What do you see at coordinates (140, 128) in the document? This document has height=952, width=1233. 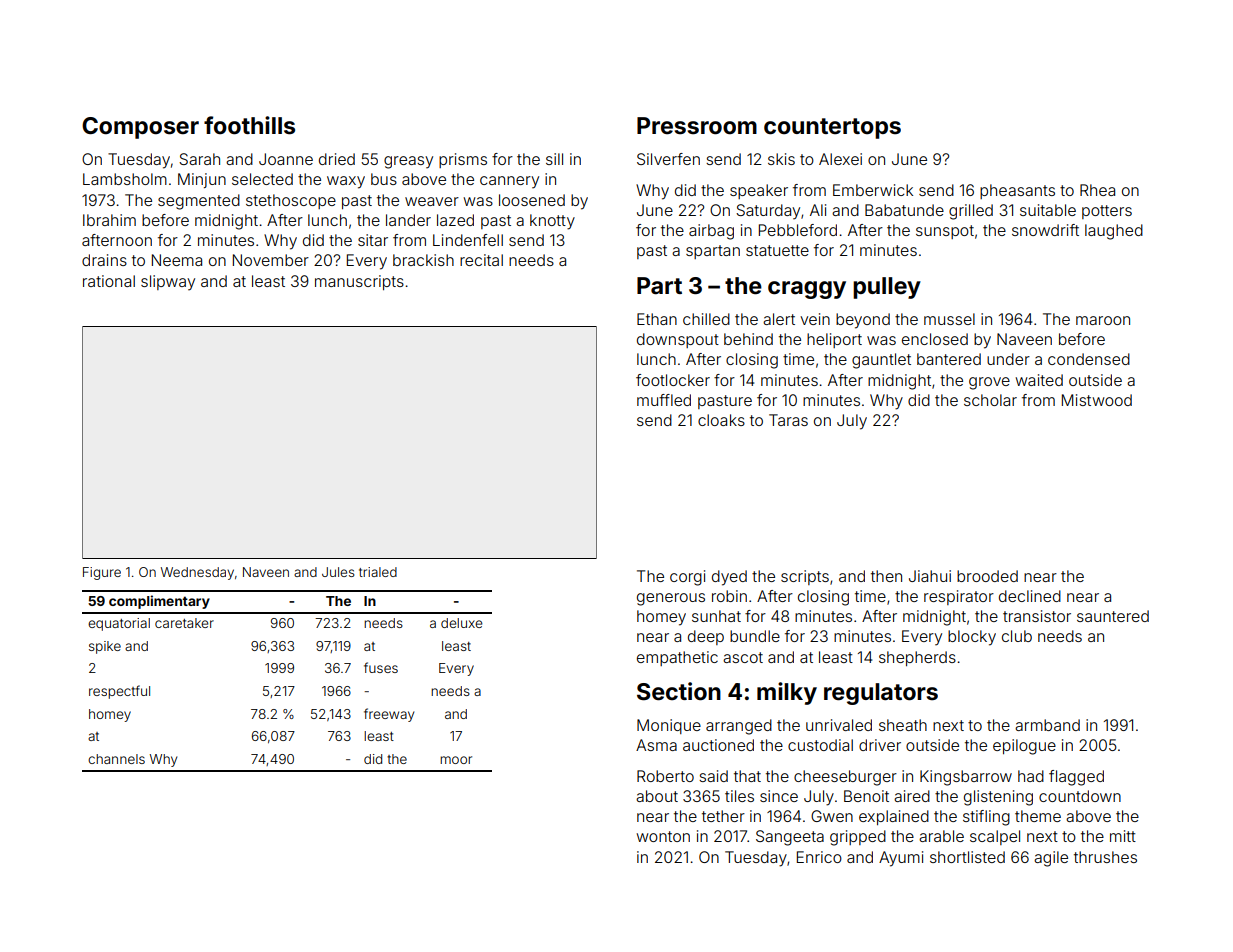 I see `Composer` at bounding box center [140, 128].
